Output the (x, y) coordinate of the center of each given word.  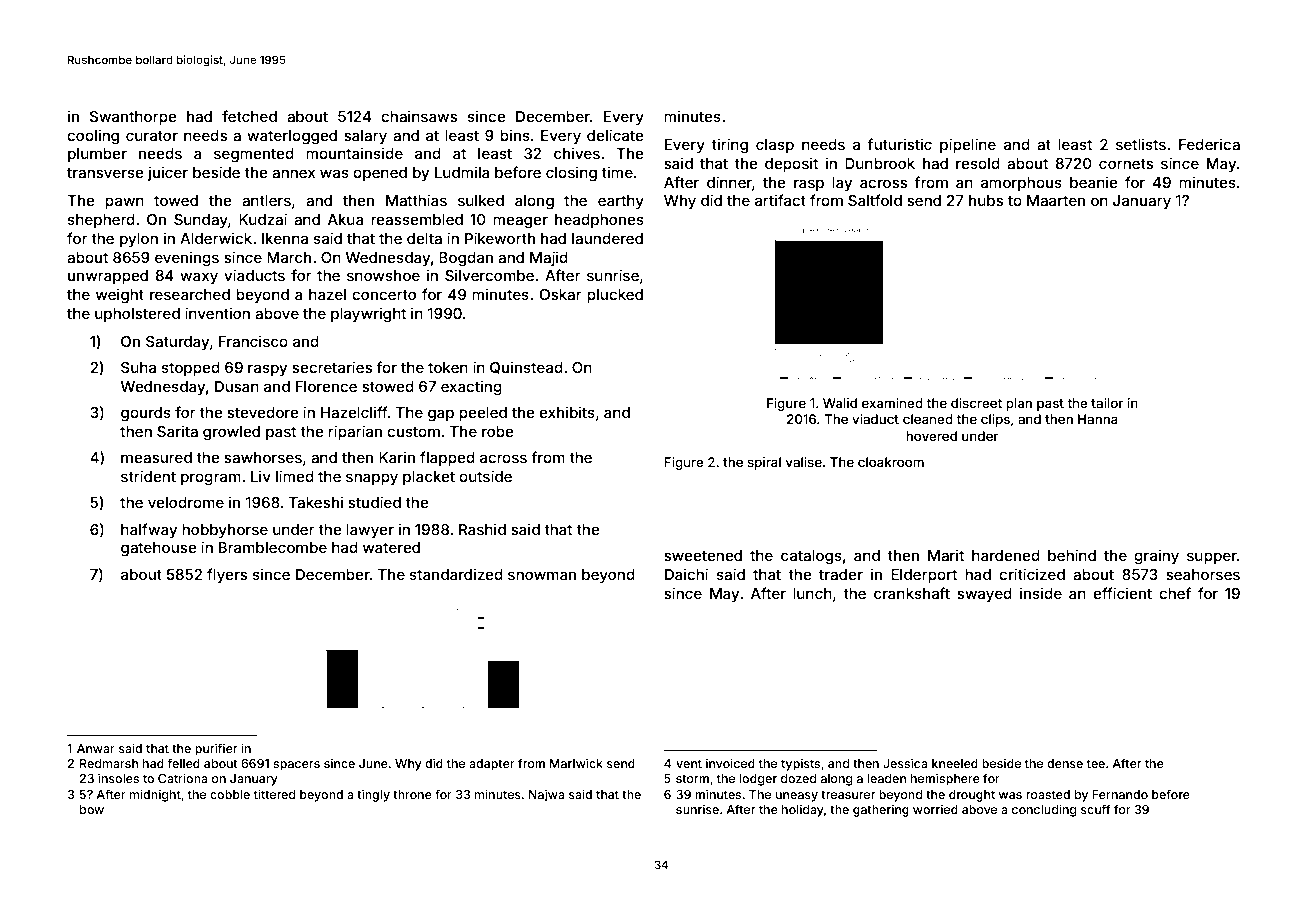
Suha (138, 367)
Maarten (1056, 200)
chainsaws (419, 116)
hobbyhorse (225, 531)
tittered (274, 794)
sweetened (703, 555)
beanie (1094, 182)
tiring (729, 146)
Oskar (560, 294)
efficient (1122, 593)
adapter (492, 765)
